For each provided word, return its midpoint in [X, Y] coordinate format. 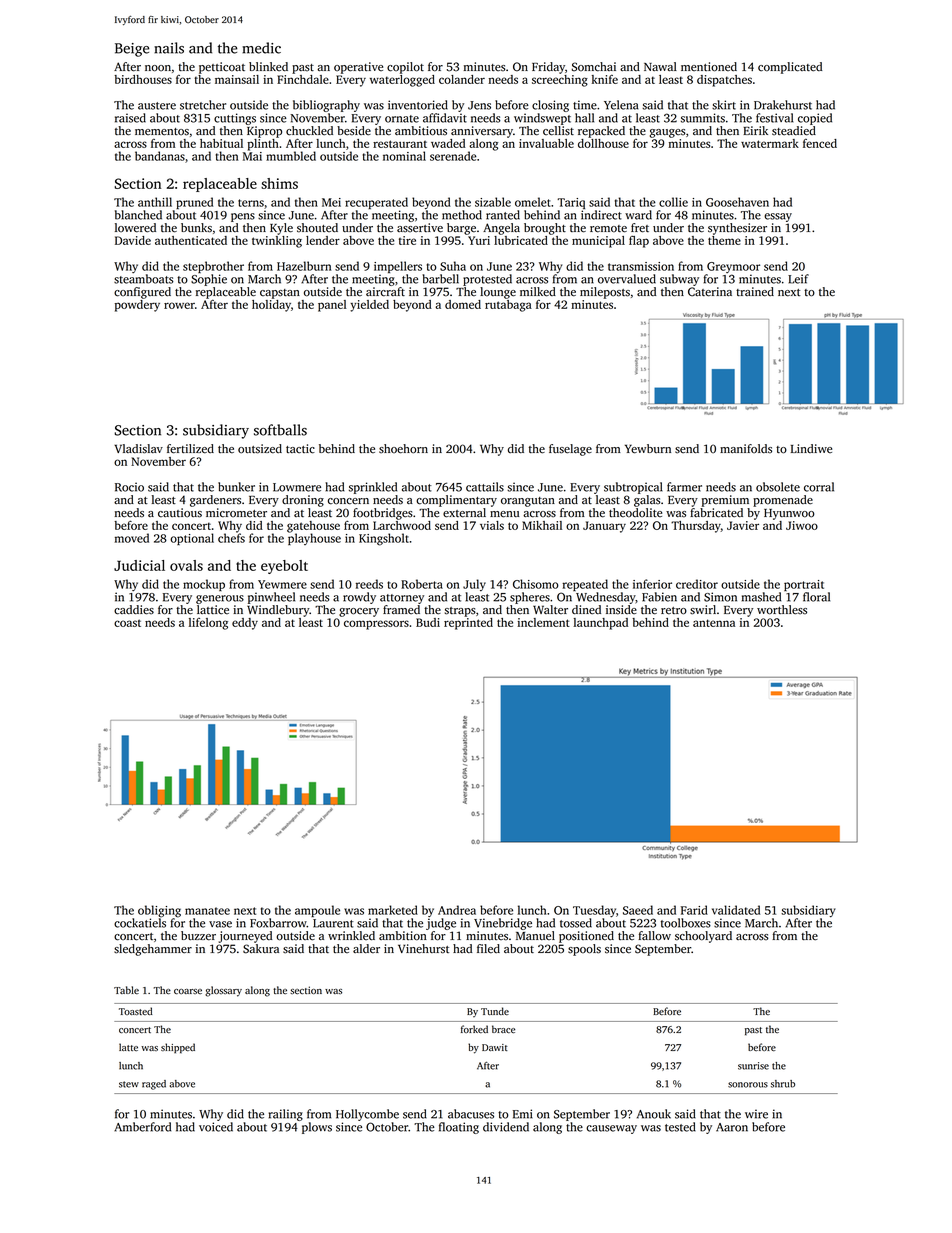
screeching [560, 81]
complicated [790, 68]
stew [129, 1084]
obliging [159, 911]
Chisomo [536, 584]
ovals [186, 565]
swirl [703, 610]
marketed [393, 910]
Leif [798, 279]
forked [474, 1029]
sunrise [753, 1066]
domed [463, 304]
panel [332, 306]
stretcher [203, 105]
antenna [714, 623]
